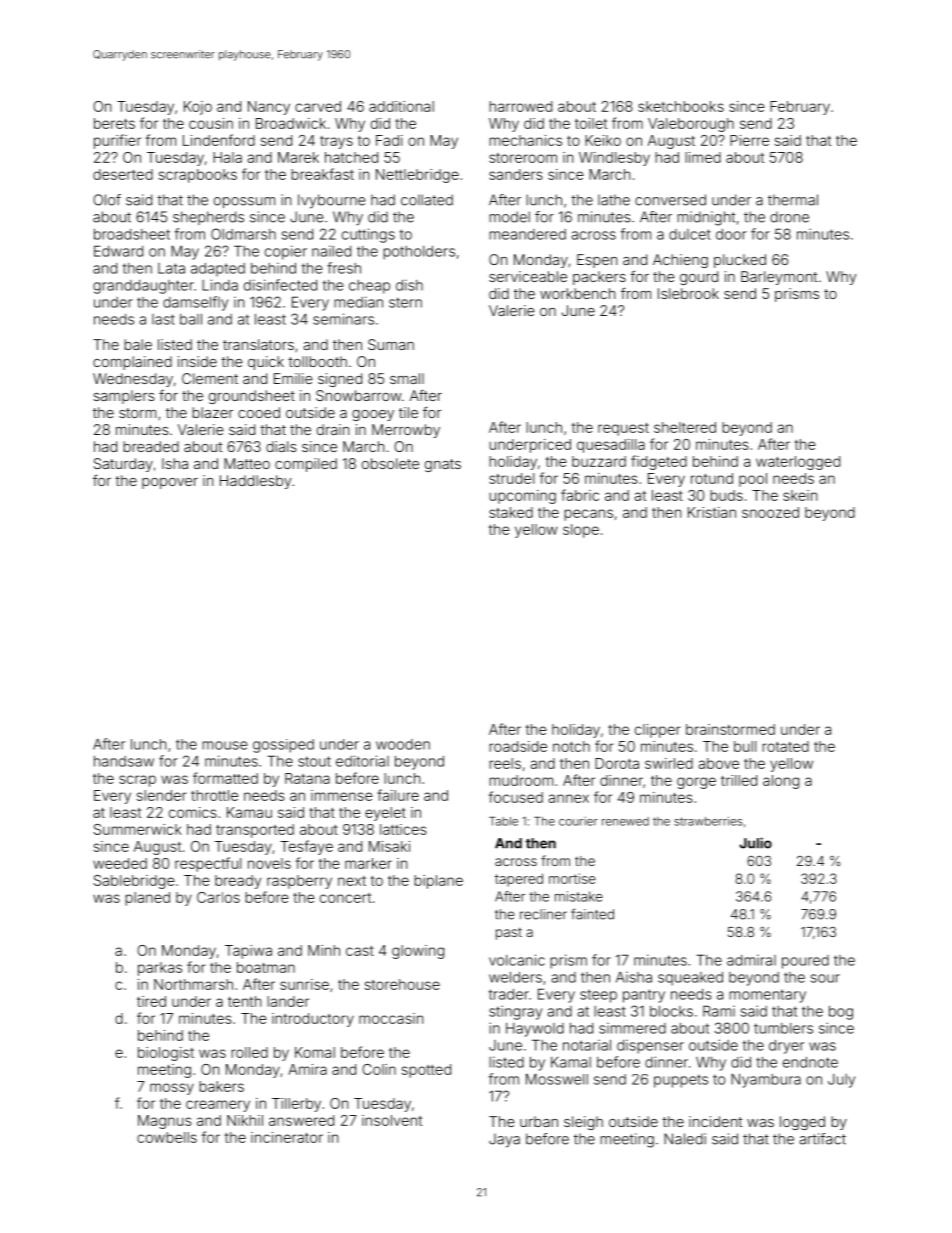 The image size is (952, 1233). Describe the element at coordinates (511, 512) in the document. I see `staked` at that location.
